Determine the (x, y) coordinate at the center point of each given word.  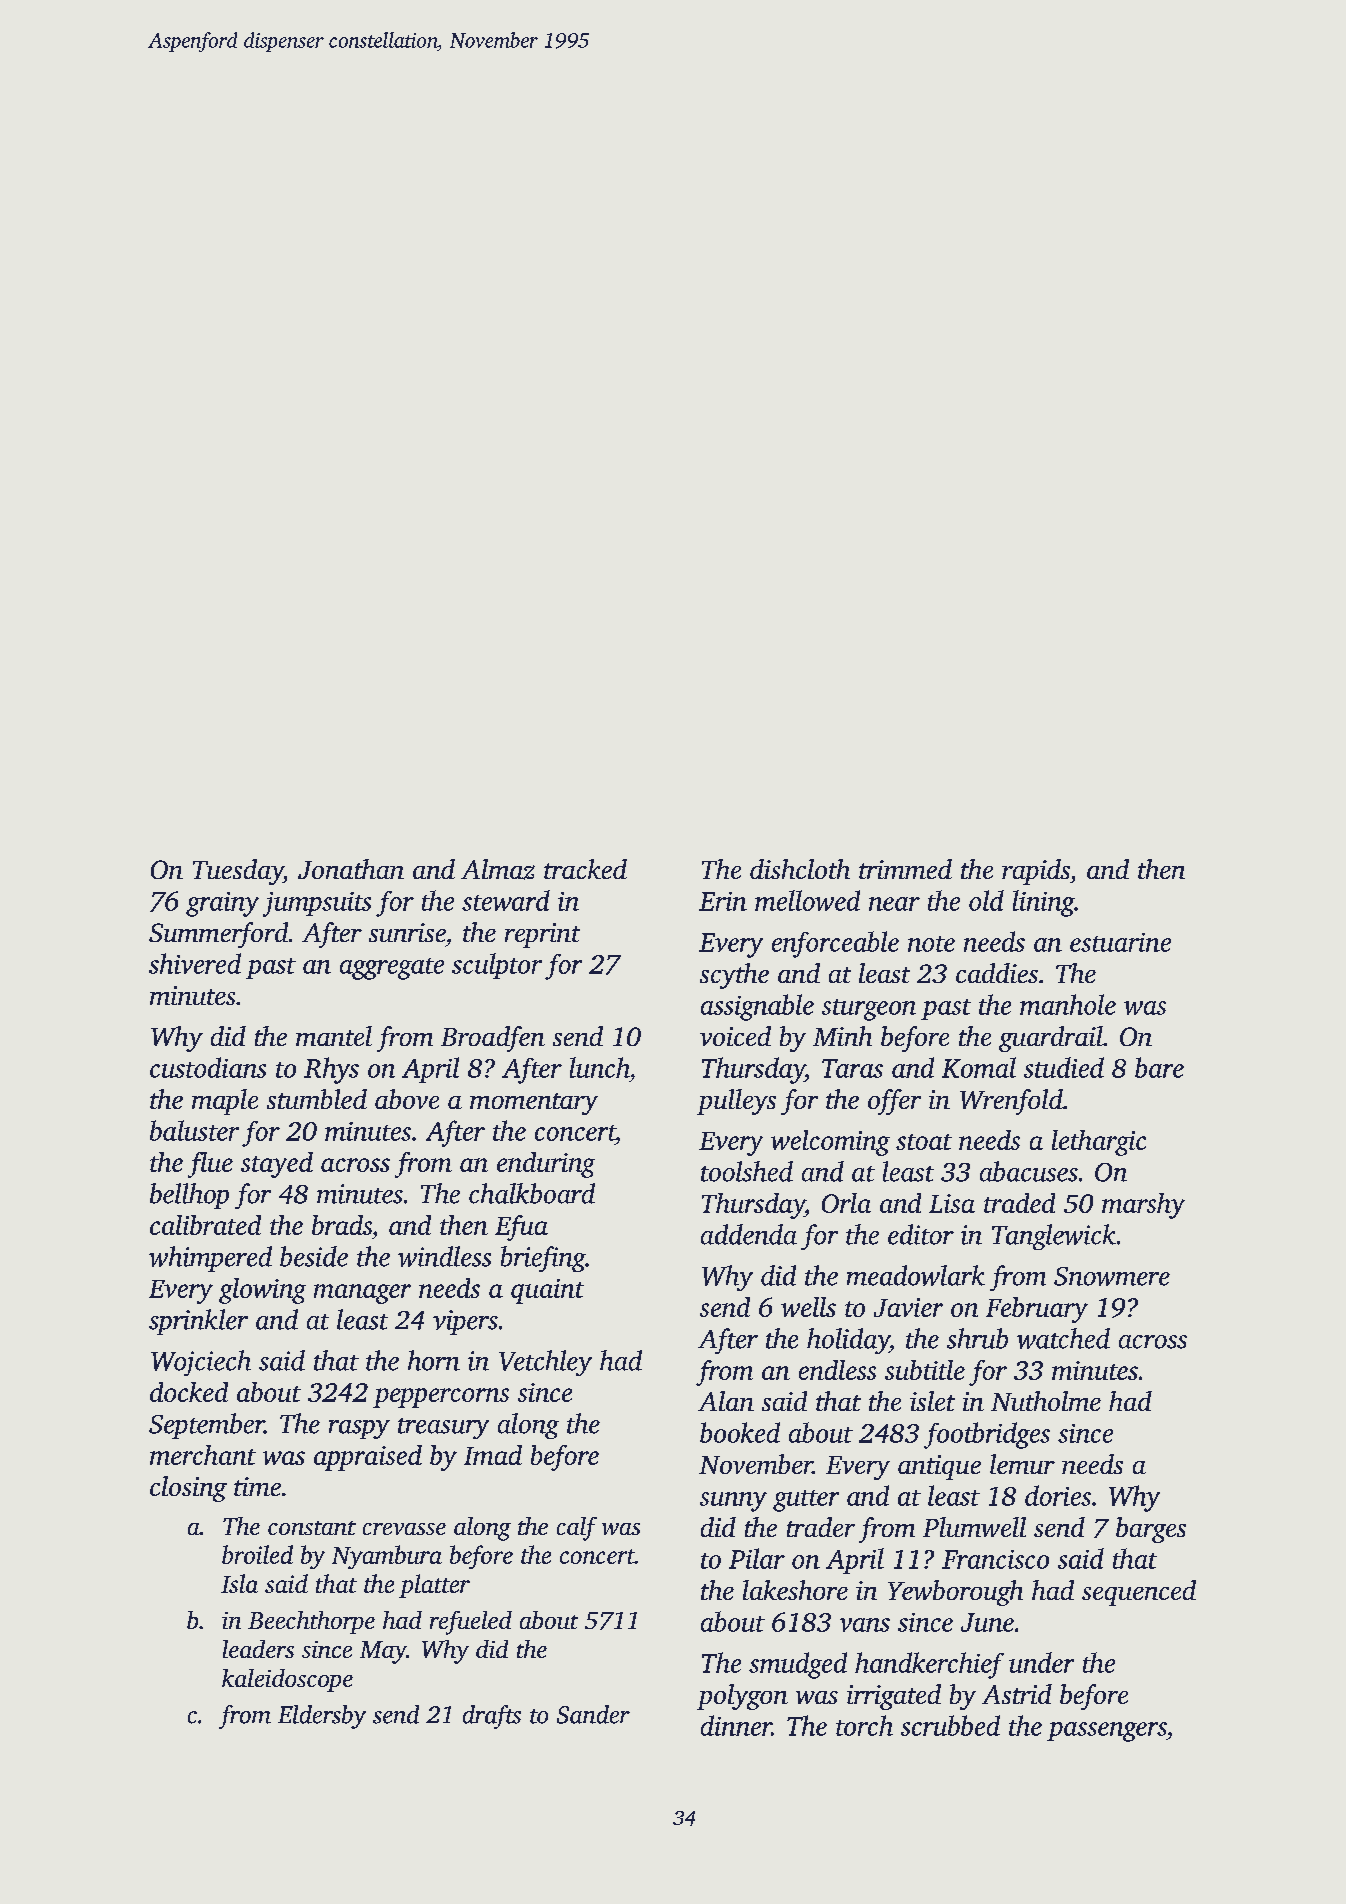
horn (434, 1360)
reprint (542, 935)
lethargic (1099, 1143)
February (1037, 1310)
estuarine (1120, 942)
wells (808, 1307)
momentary (534, 1104)
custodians (208, 1067)
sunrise (407, 932)
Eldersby (322, 1717)
